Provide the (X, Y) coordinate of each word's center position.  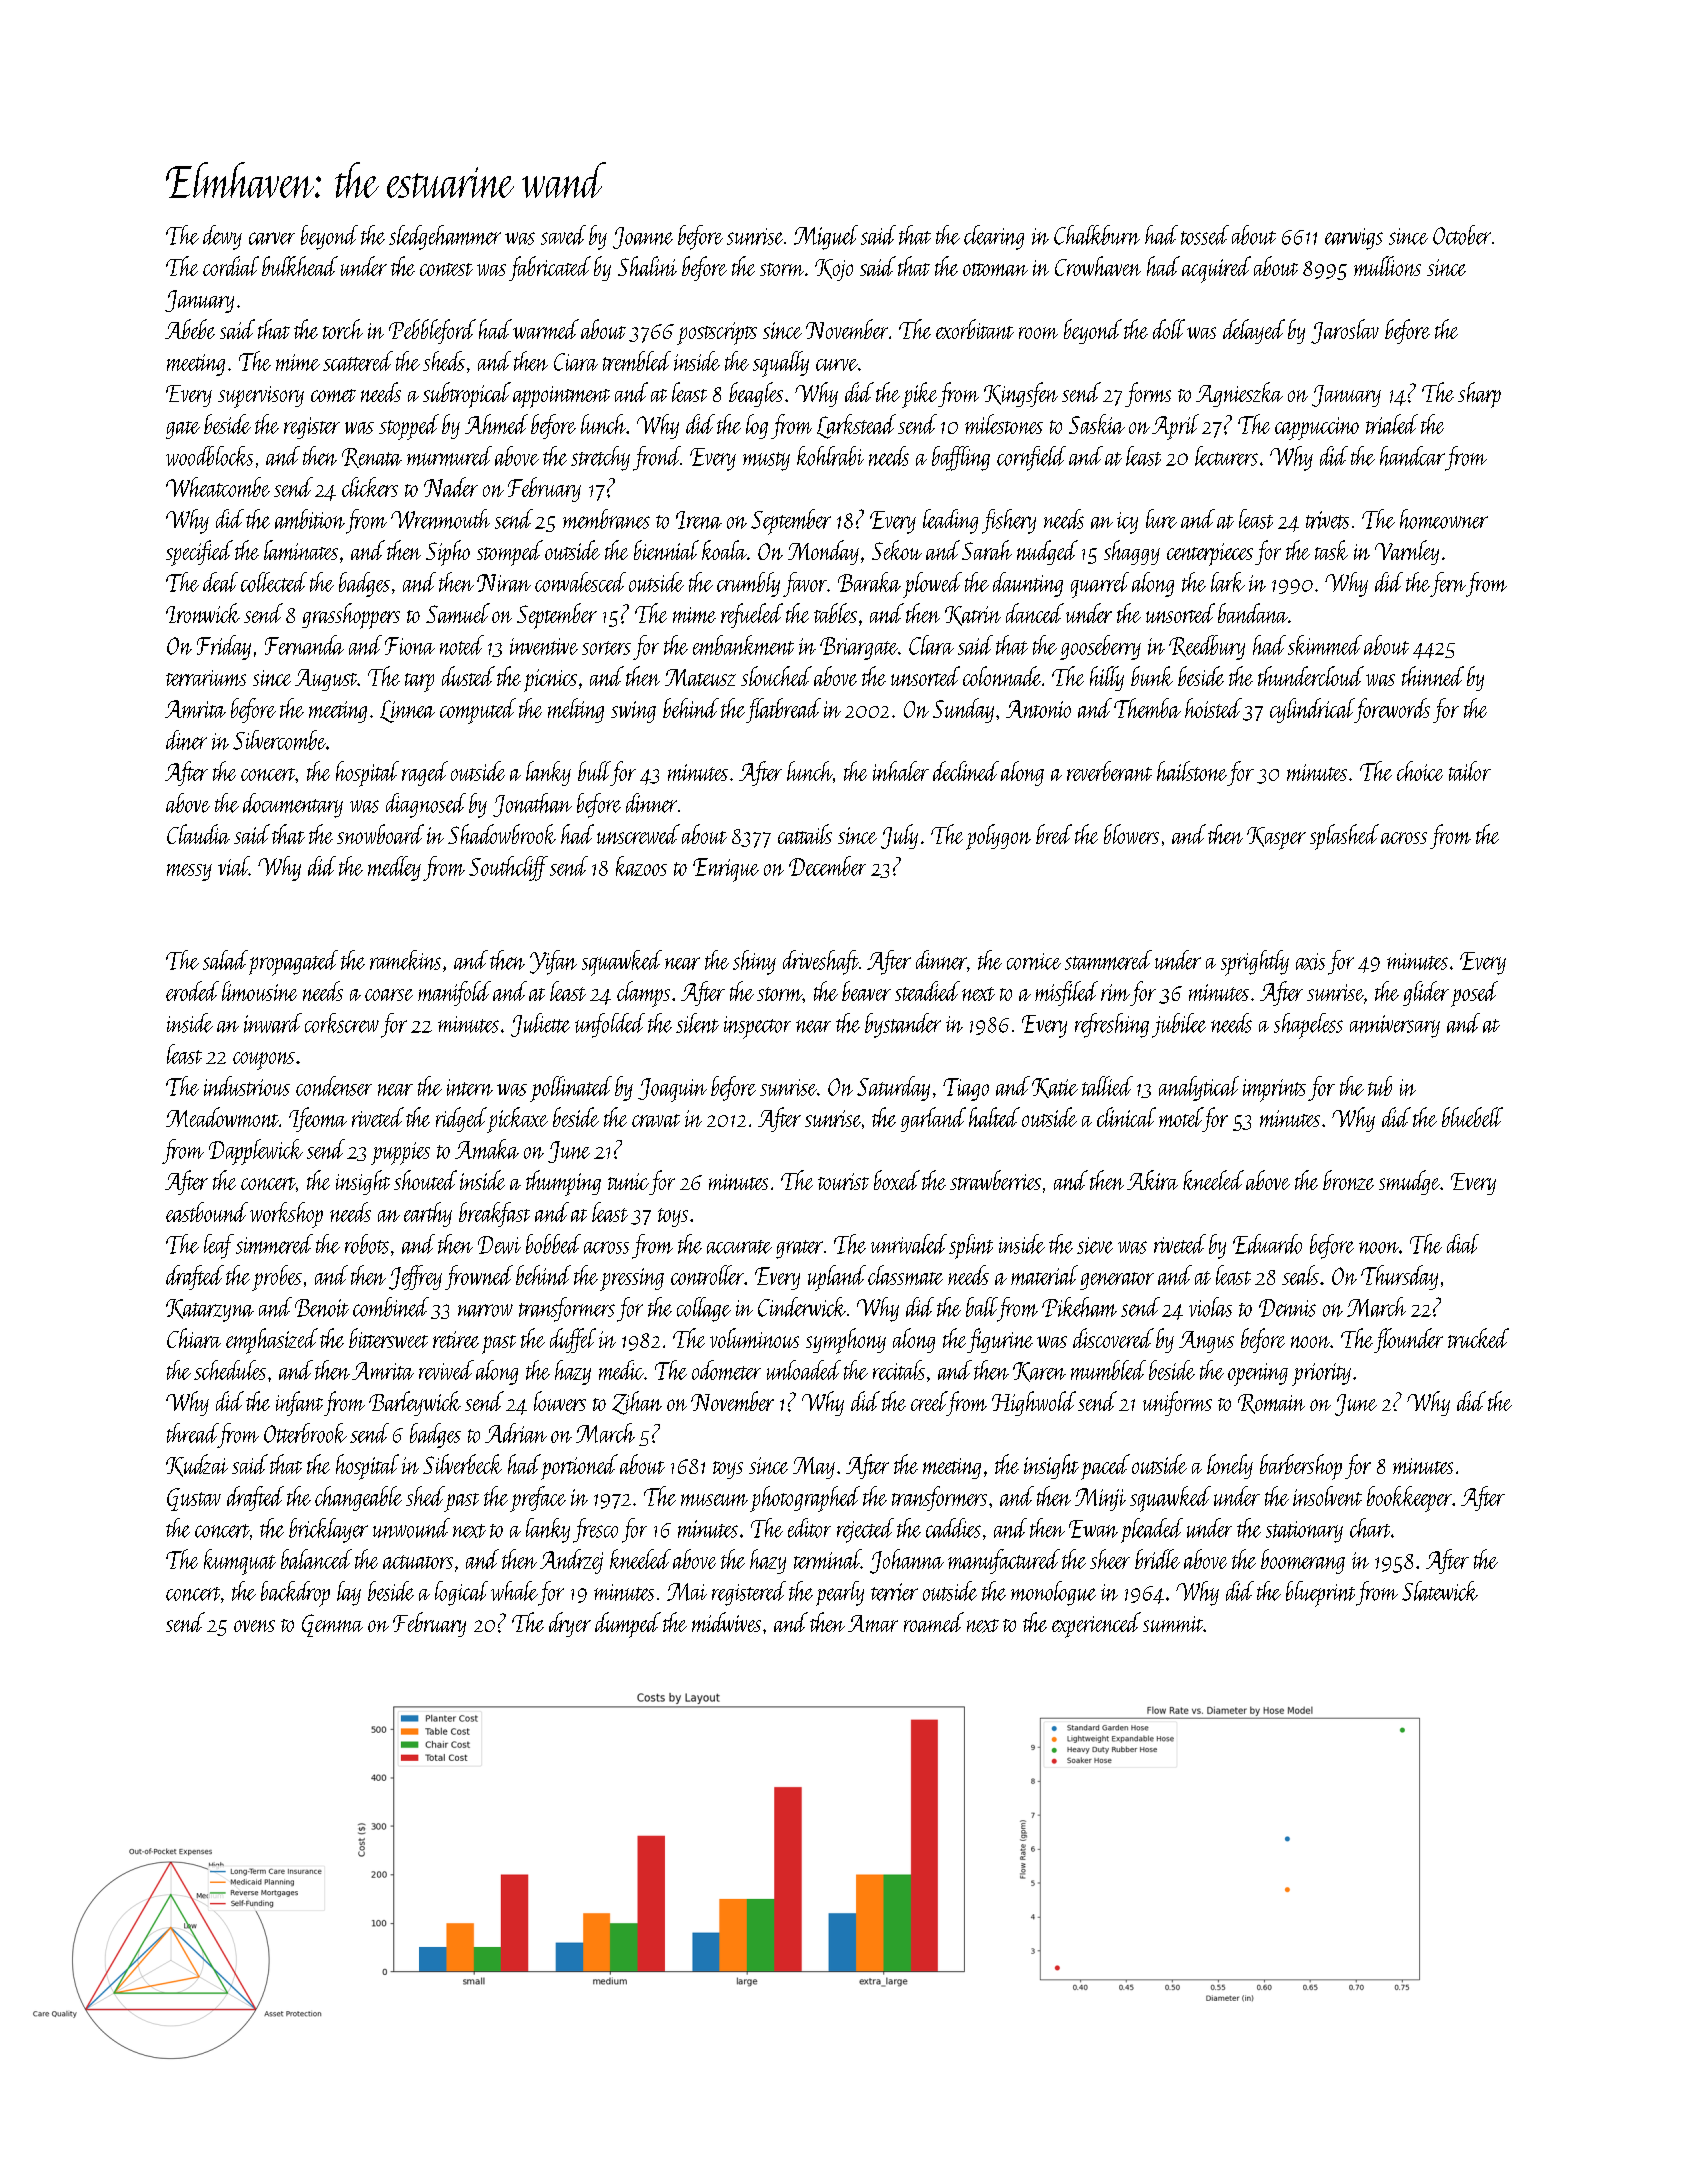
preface (538, 1499)
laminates (301, 550)
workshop (286, 1215)
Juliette (540, 1025)
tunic (628, 1181)
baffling (961, 458)
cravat (656, 1120)
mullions (1387, 266)
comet (333, 395)
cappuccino (1317, 428)
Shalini (647, 266)
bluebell (1472, 1117)
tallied (1107, 1086)
